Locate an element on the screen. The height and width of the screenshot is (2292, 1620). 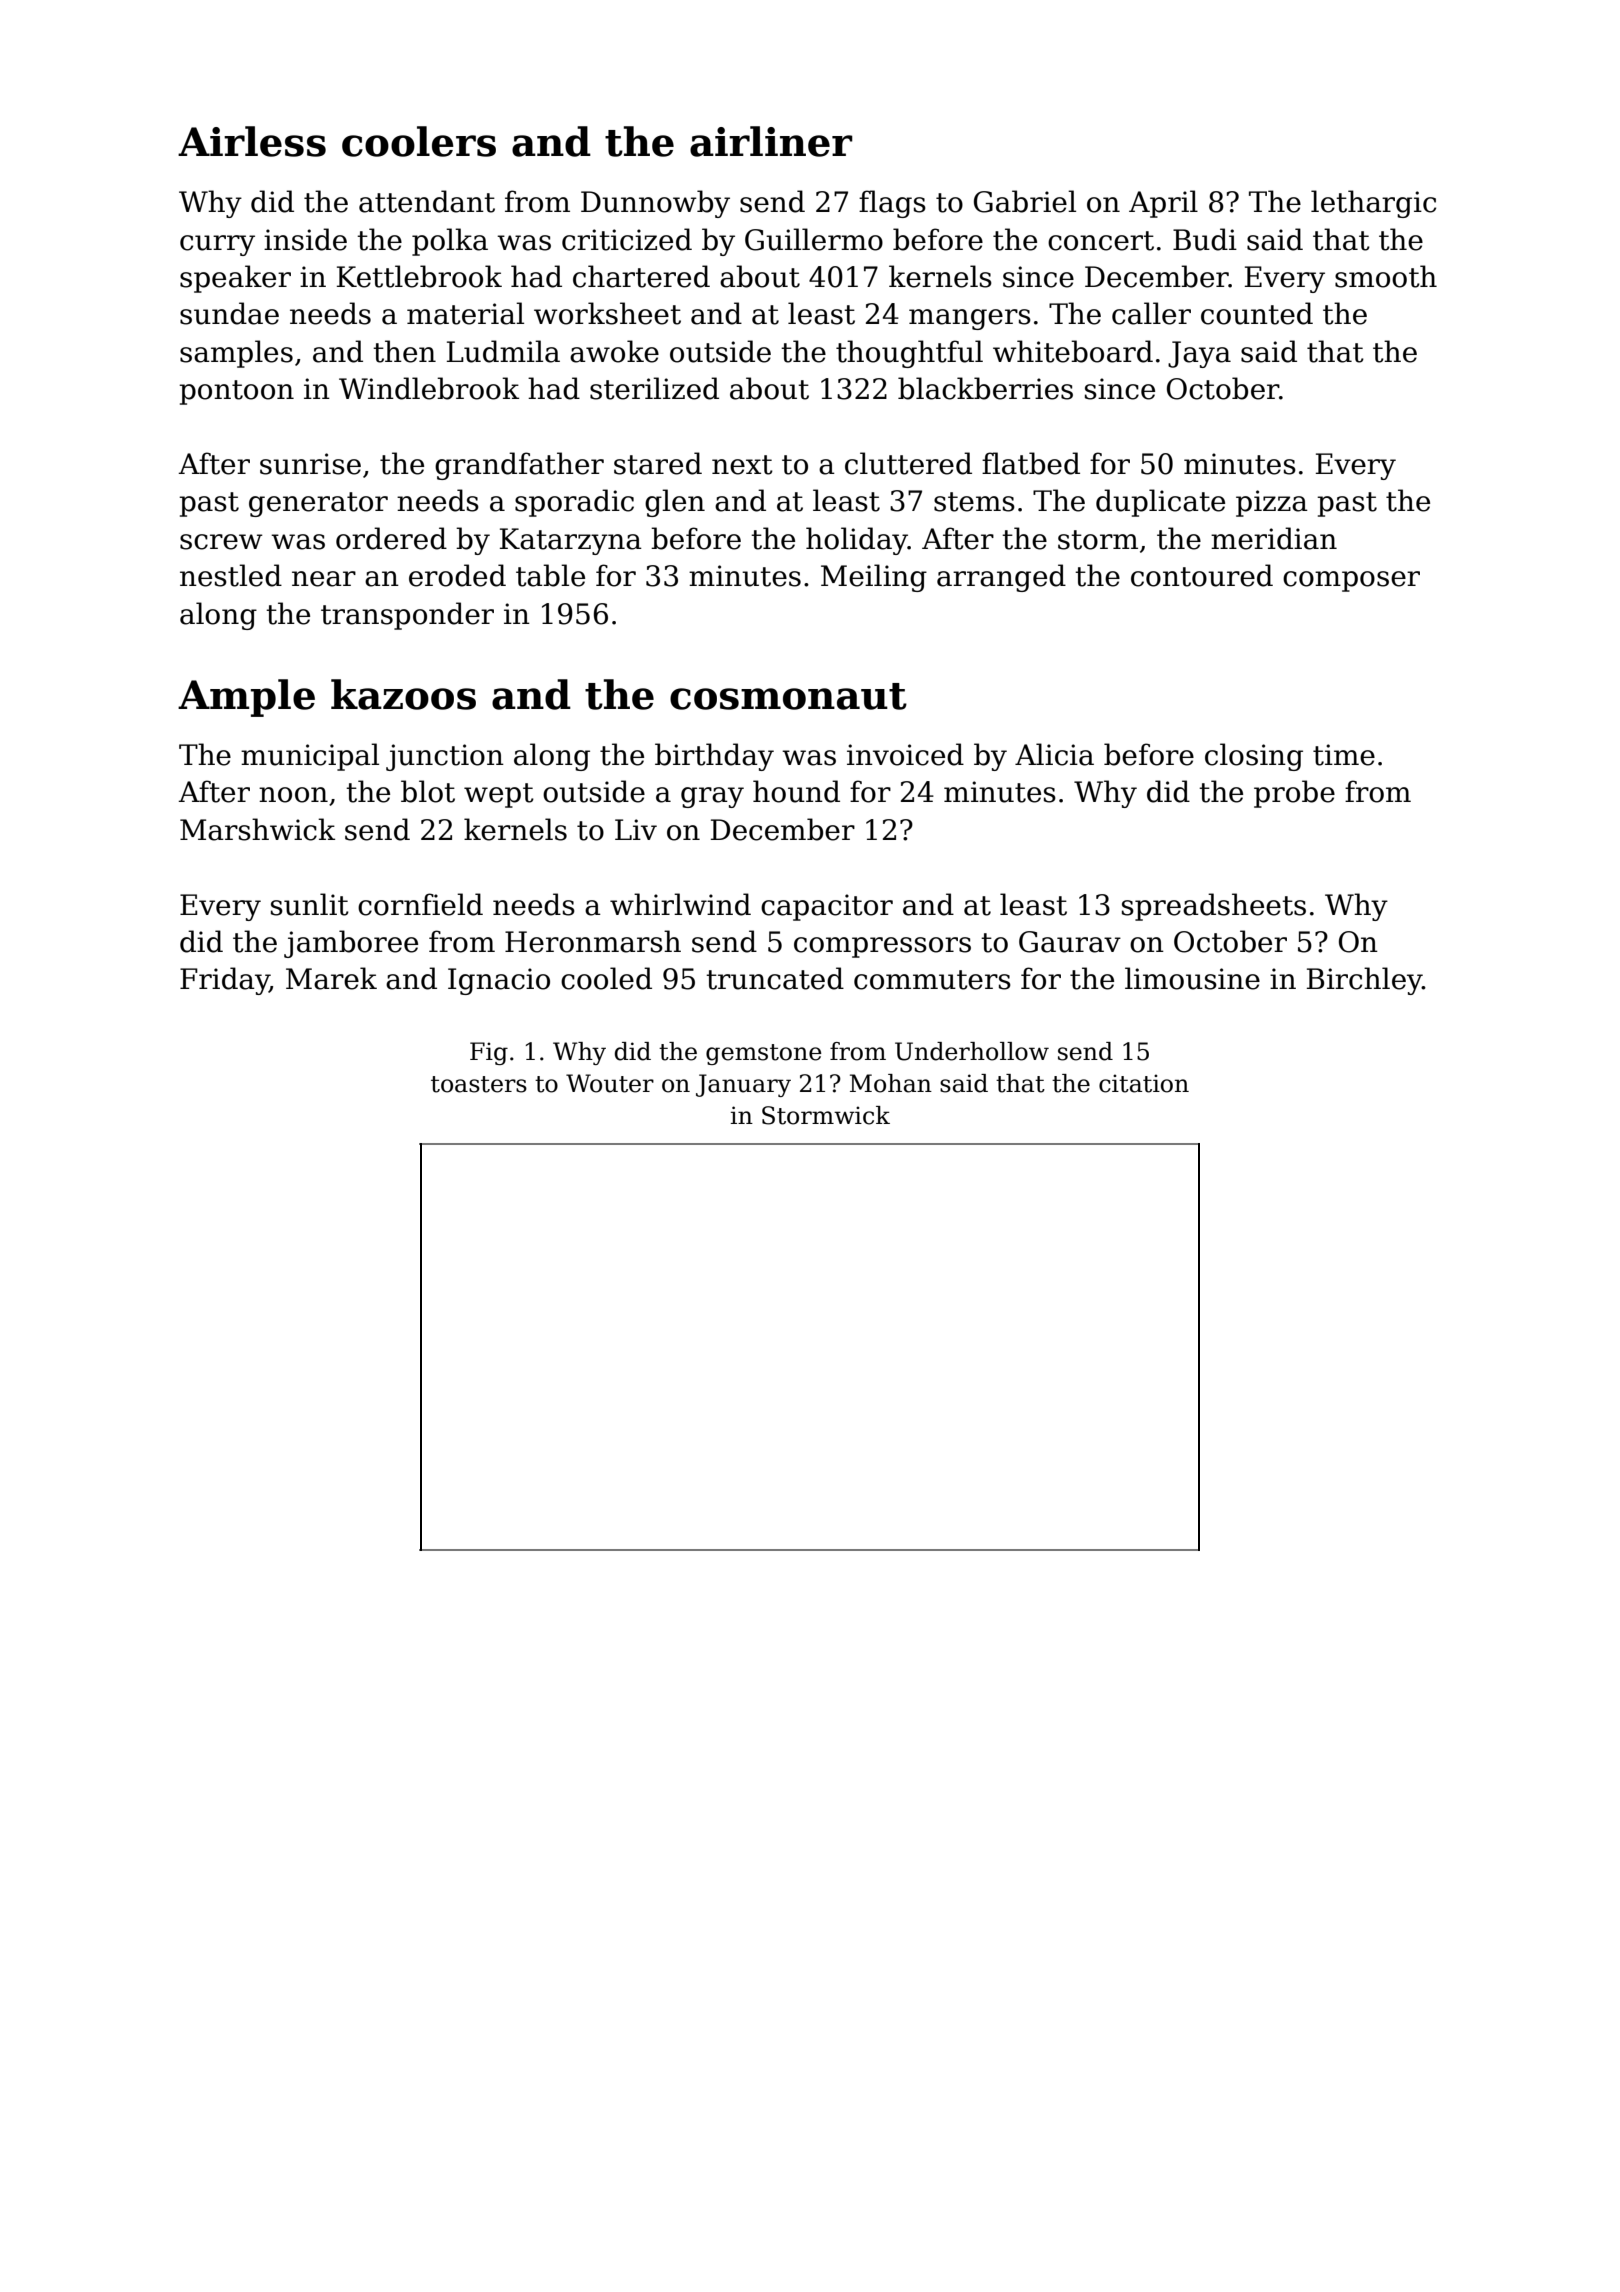
hound is located at coordinates (796, 791).
